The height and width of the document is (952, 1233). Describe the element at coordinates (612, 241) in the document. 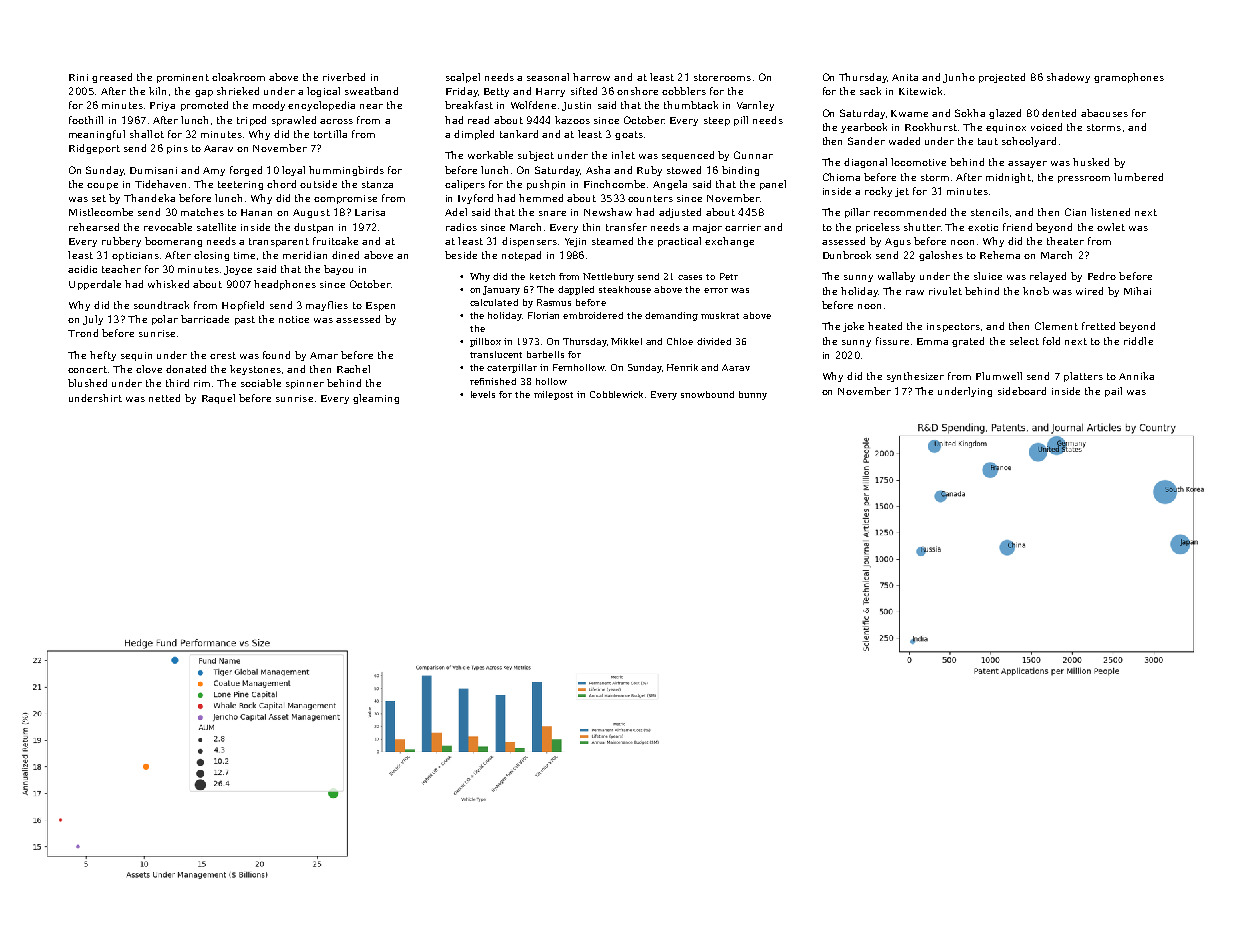

I see `steamed` at that location.
